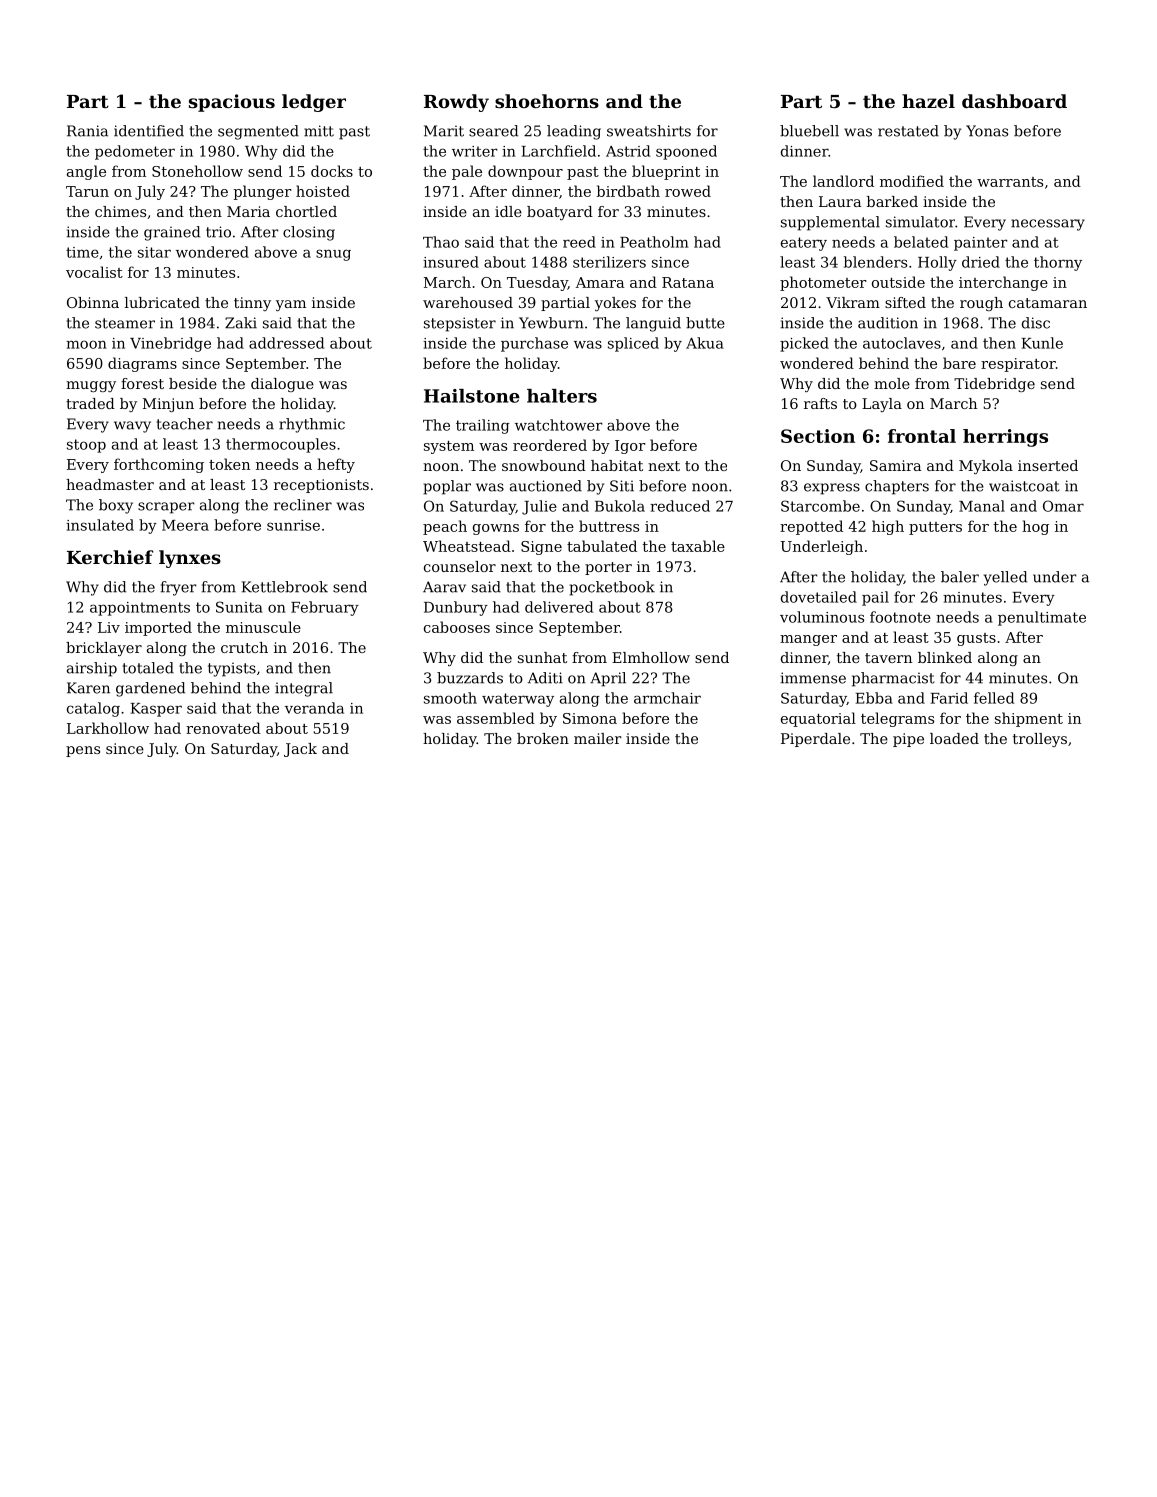 The width and height of the screenshot is (1157, 1497). I want to click on bluebell, so click(809, 131).
